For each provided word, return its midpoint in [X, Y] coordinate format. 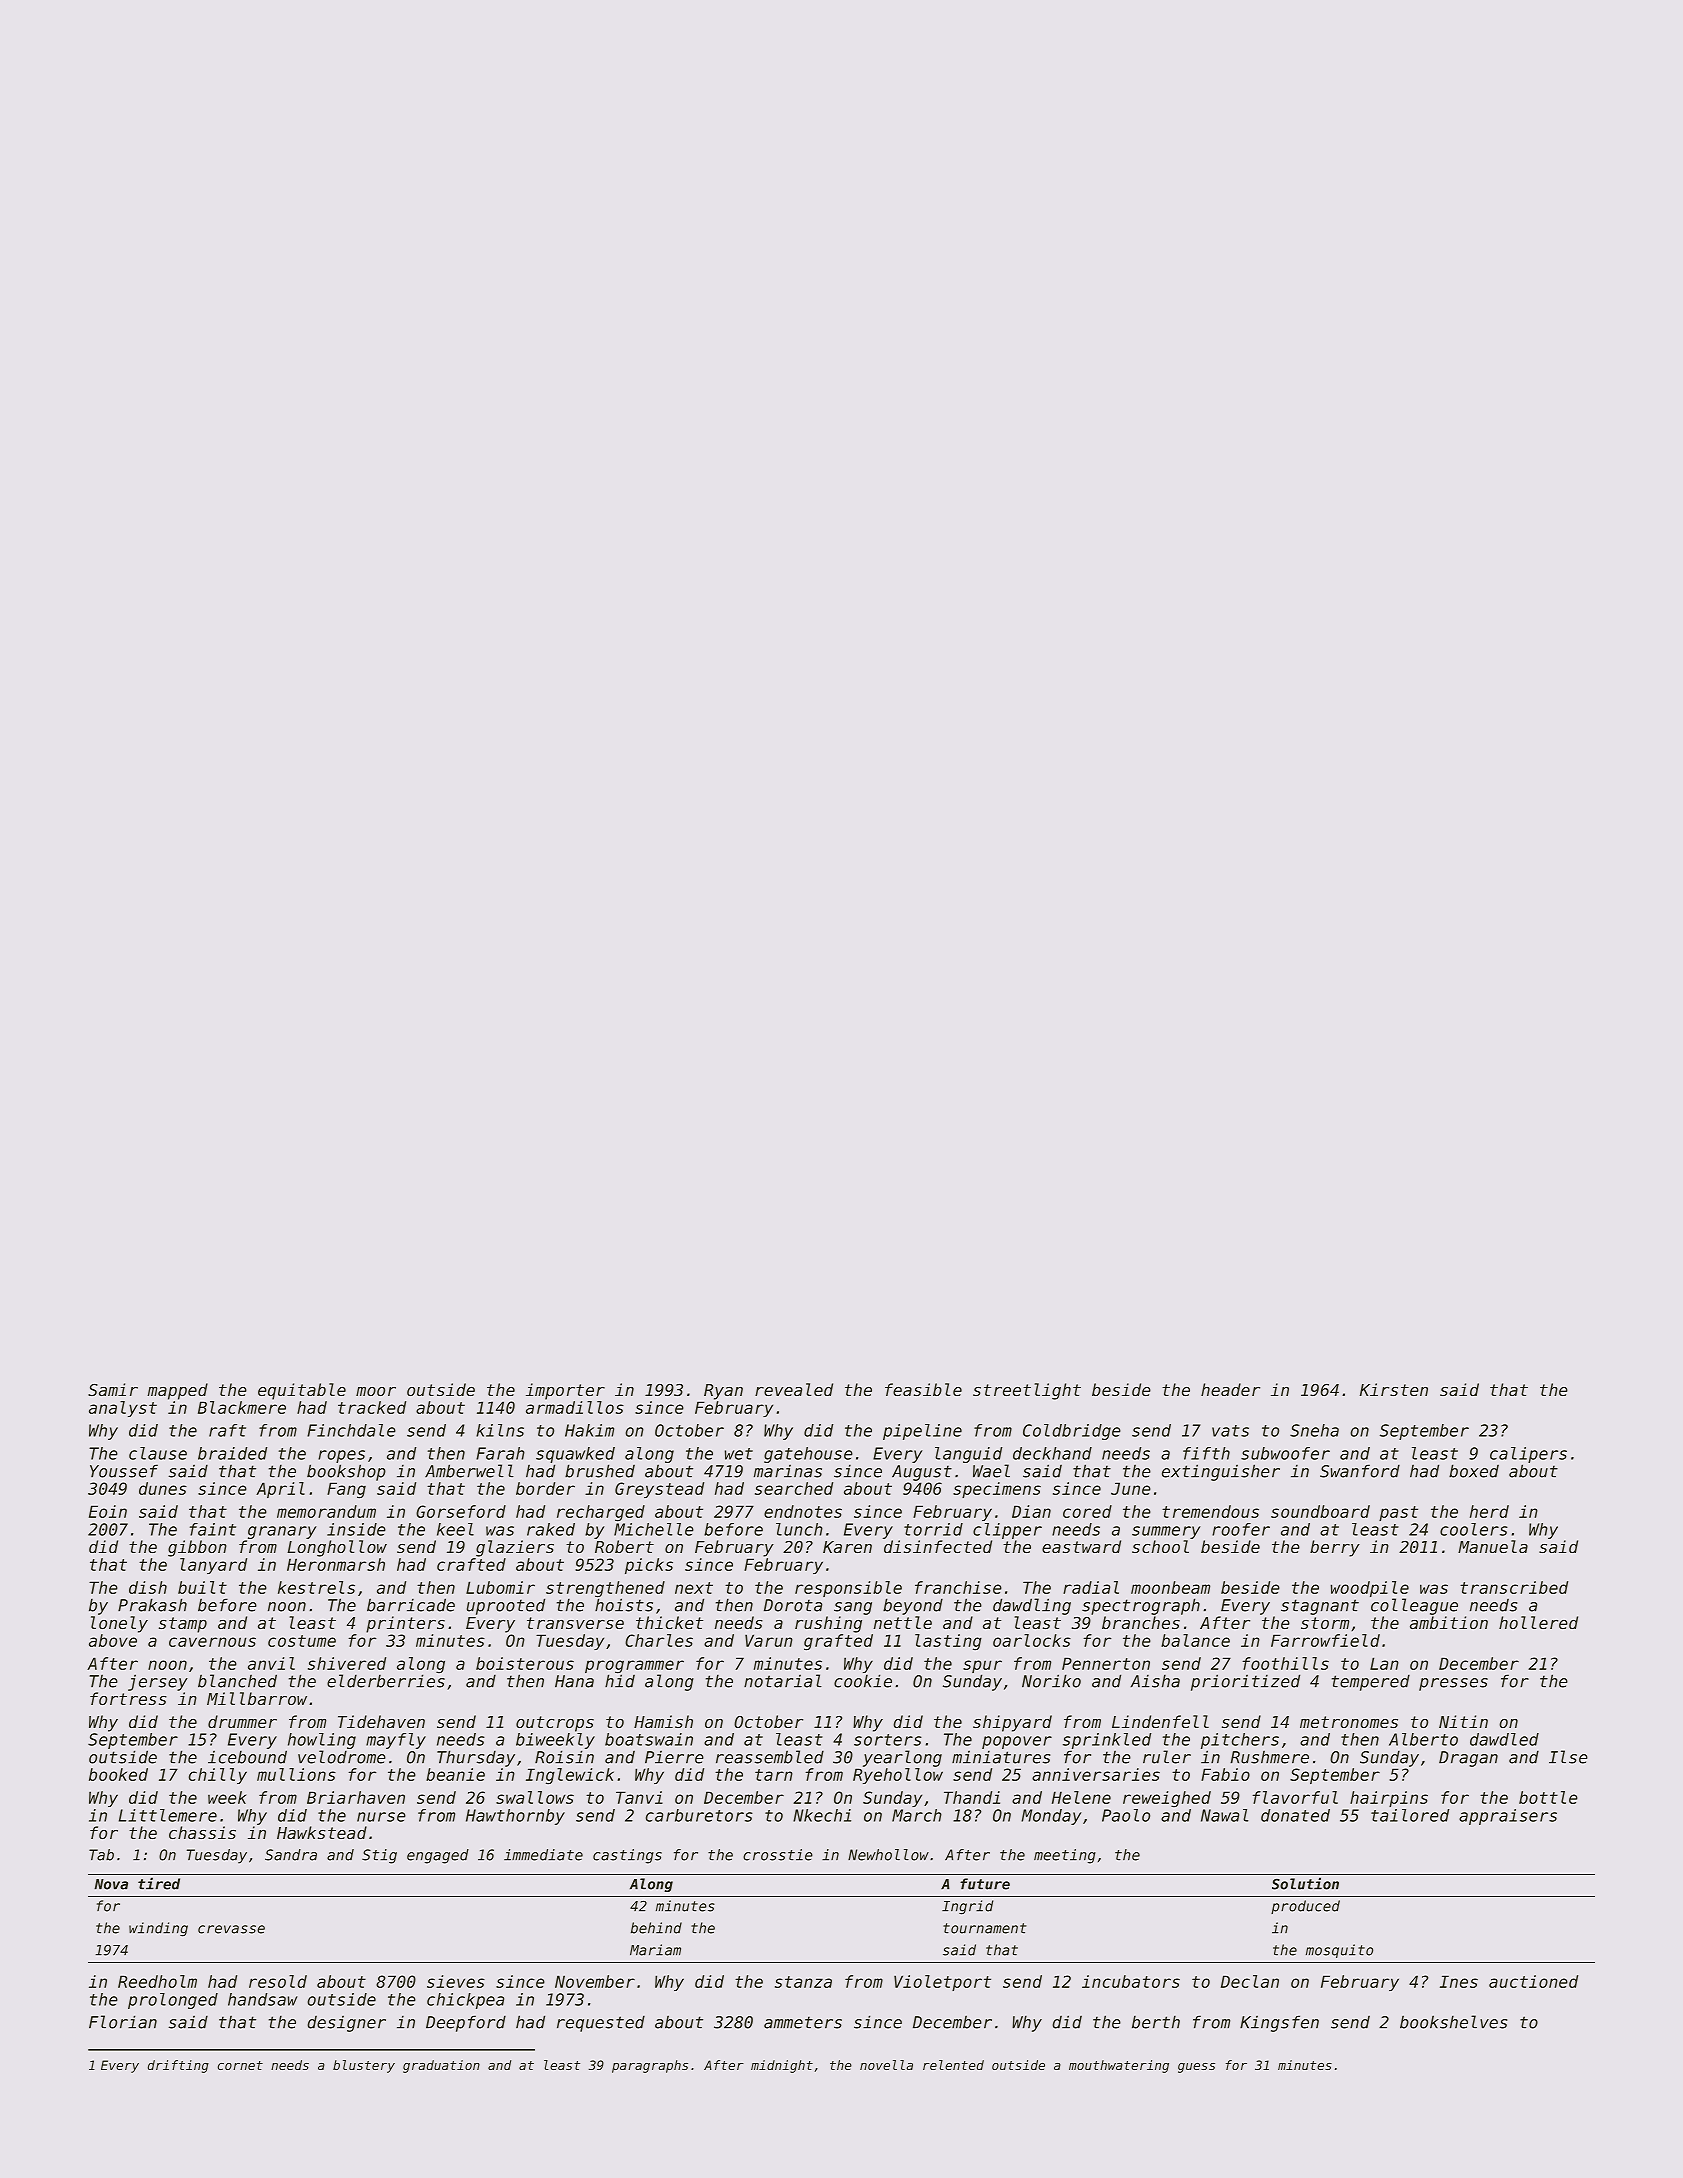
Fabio [1225, 1774]
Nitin [1463, 1721]
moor [376, 1391]
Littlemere [168, 1815]
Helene [1081, 1797]
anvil [271, 1663]
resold [278, 1981]
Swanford [1360, 1471]
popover [1017, 1742]
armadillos [575, 1407]
